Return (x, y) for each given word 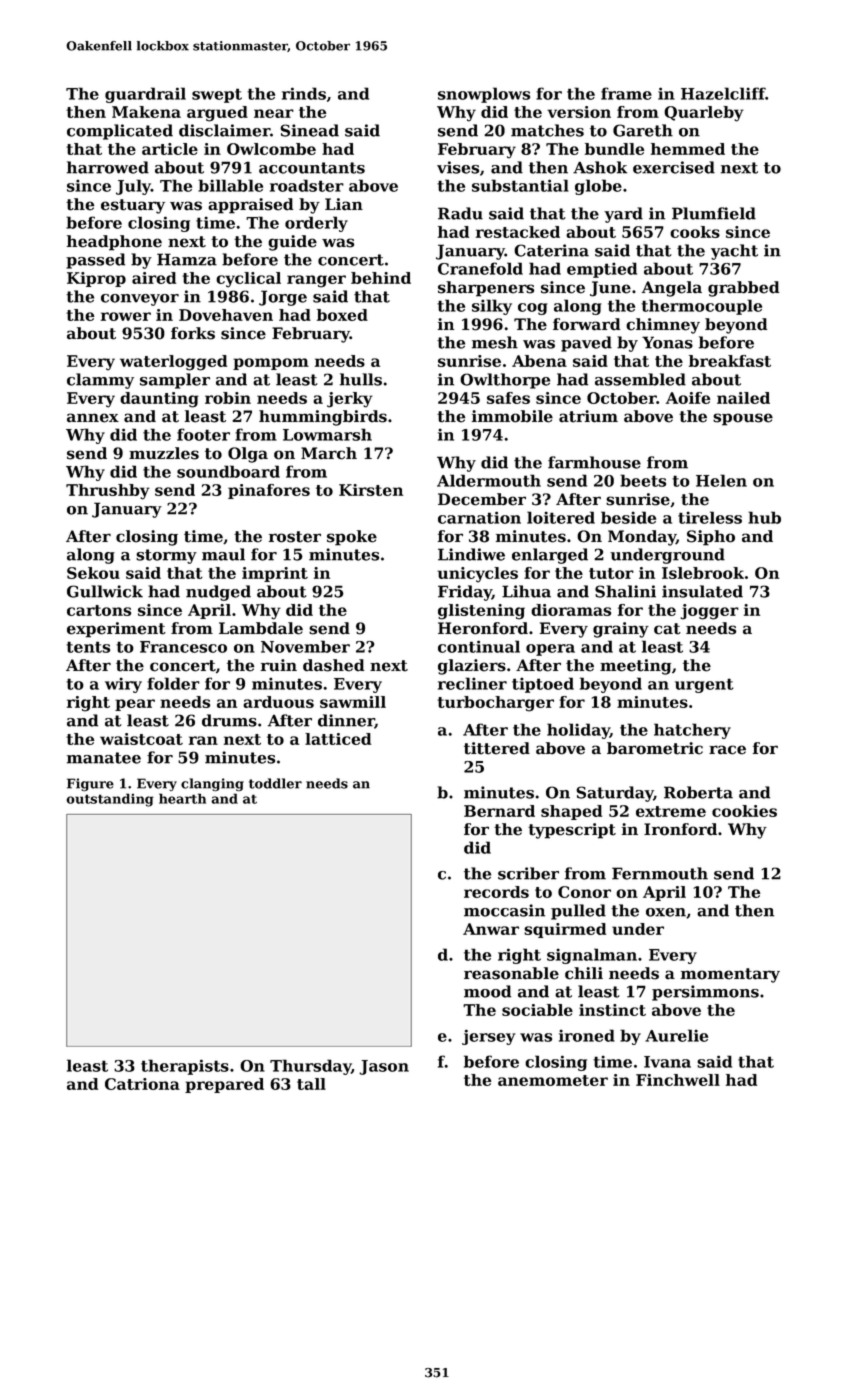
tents (88, 647)
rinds (304, 93)
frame (626, 93)
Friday (465, 593)
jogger (709, 612)
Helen (721, 480)
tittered (497, 748)
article (170, 149)
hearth (182, 798)
